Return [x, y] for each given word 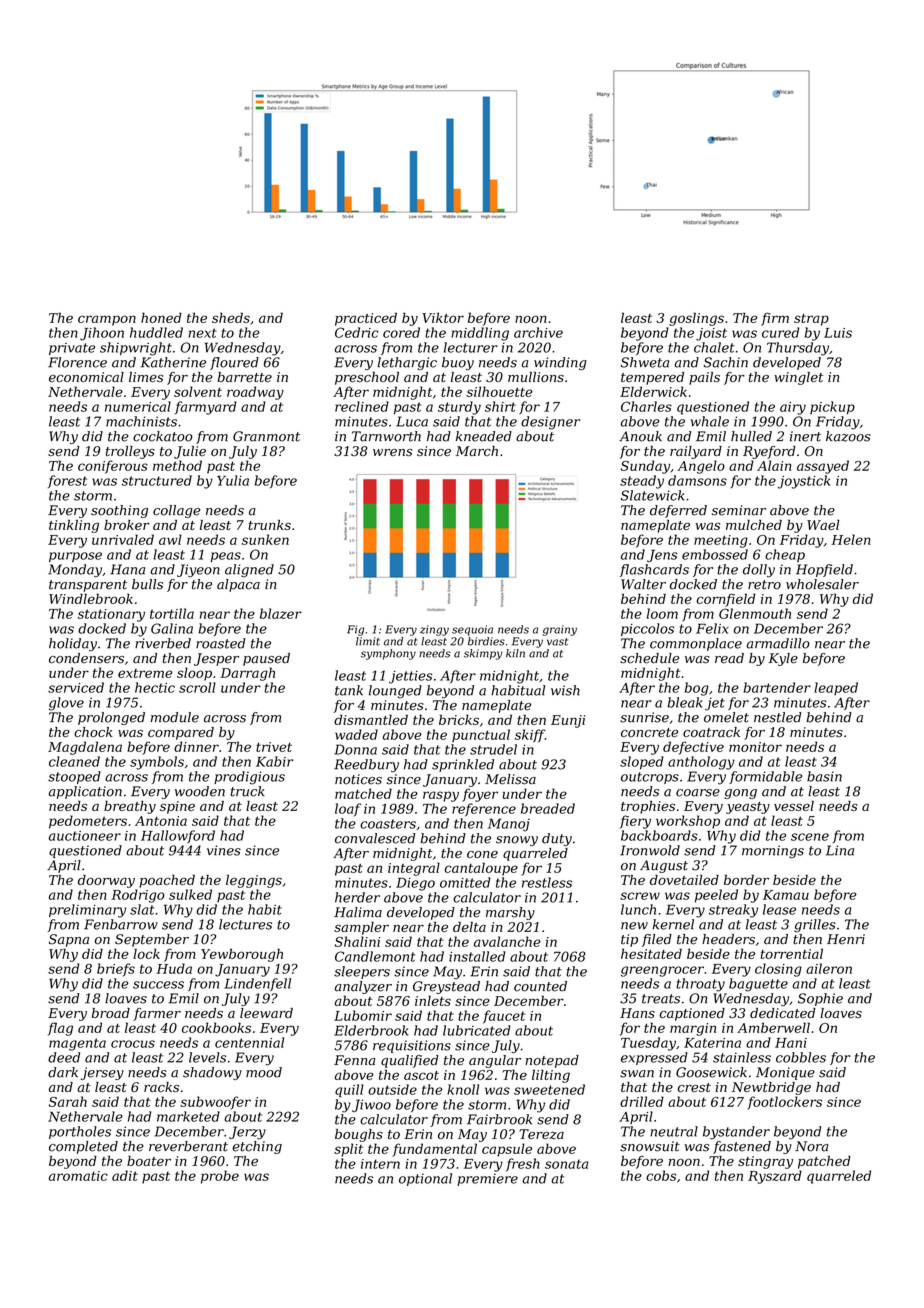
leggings [254, 881]
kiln [515, 653]
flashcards [654, 570]
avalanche [507, 941]
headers [728, 939]
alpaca [238, 585]
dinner [196, 746]
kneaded [484, 436]
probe [220, 1177]
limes [146, 377]
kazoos [848, 436]
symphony [388, 654]
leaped [836, 688]
